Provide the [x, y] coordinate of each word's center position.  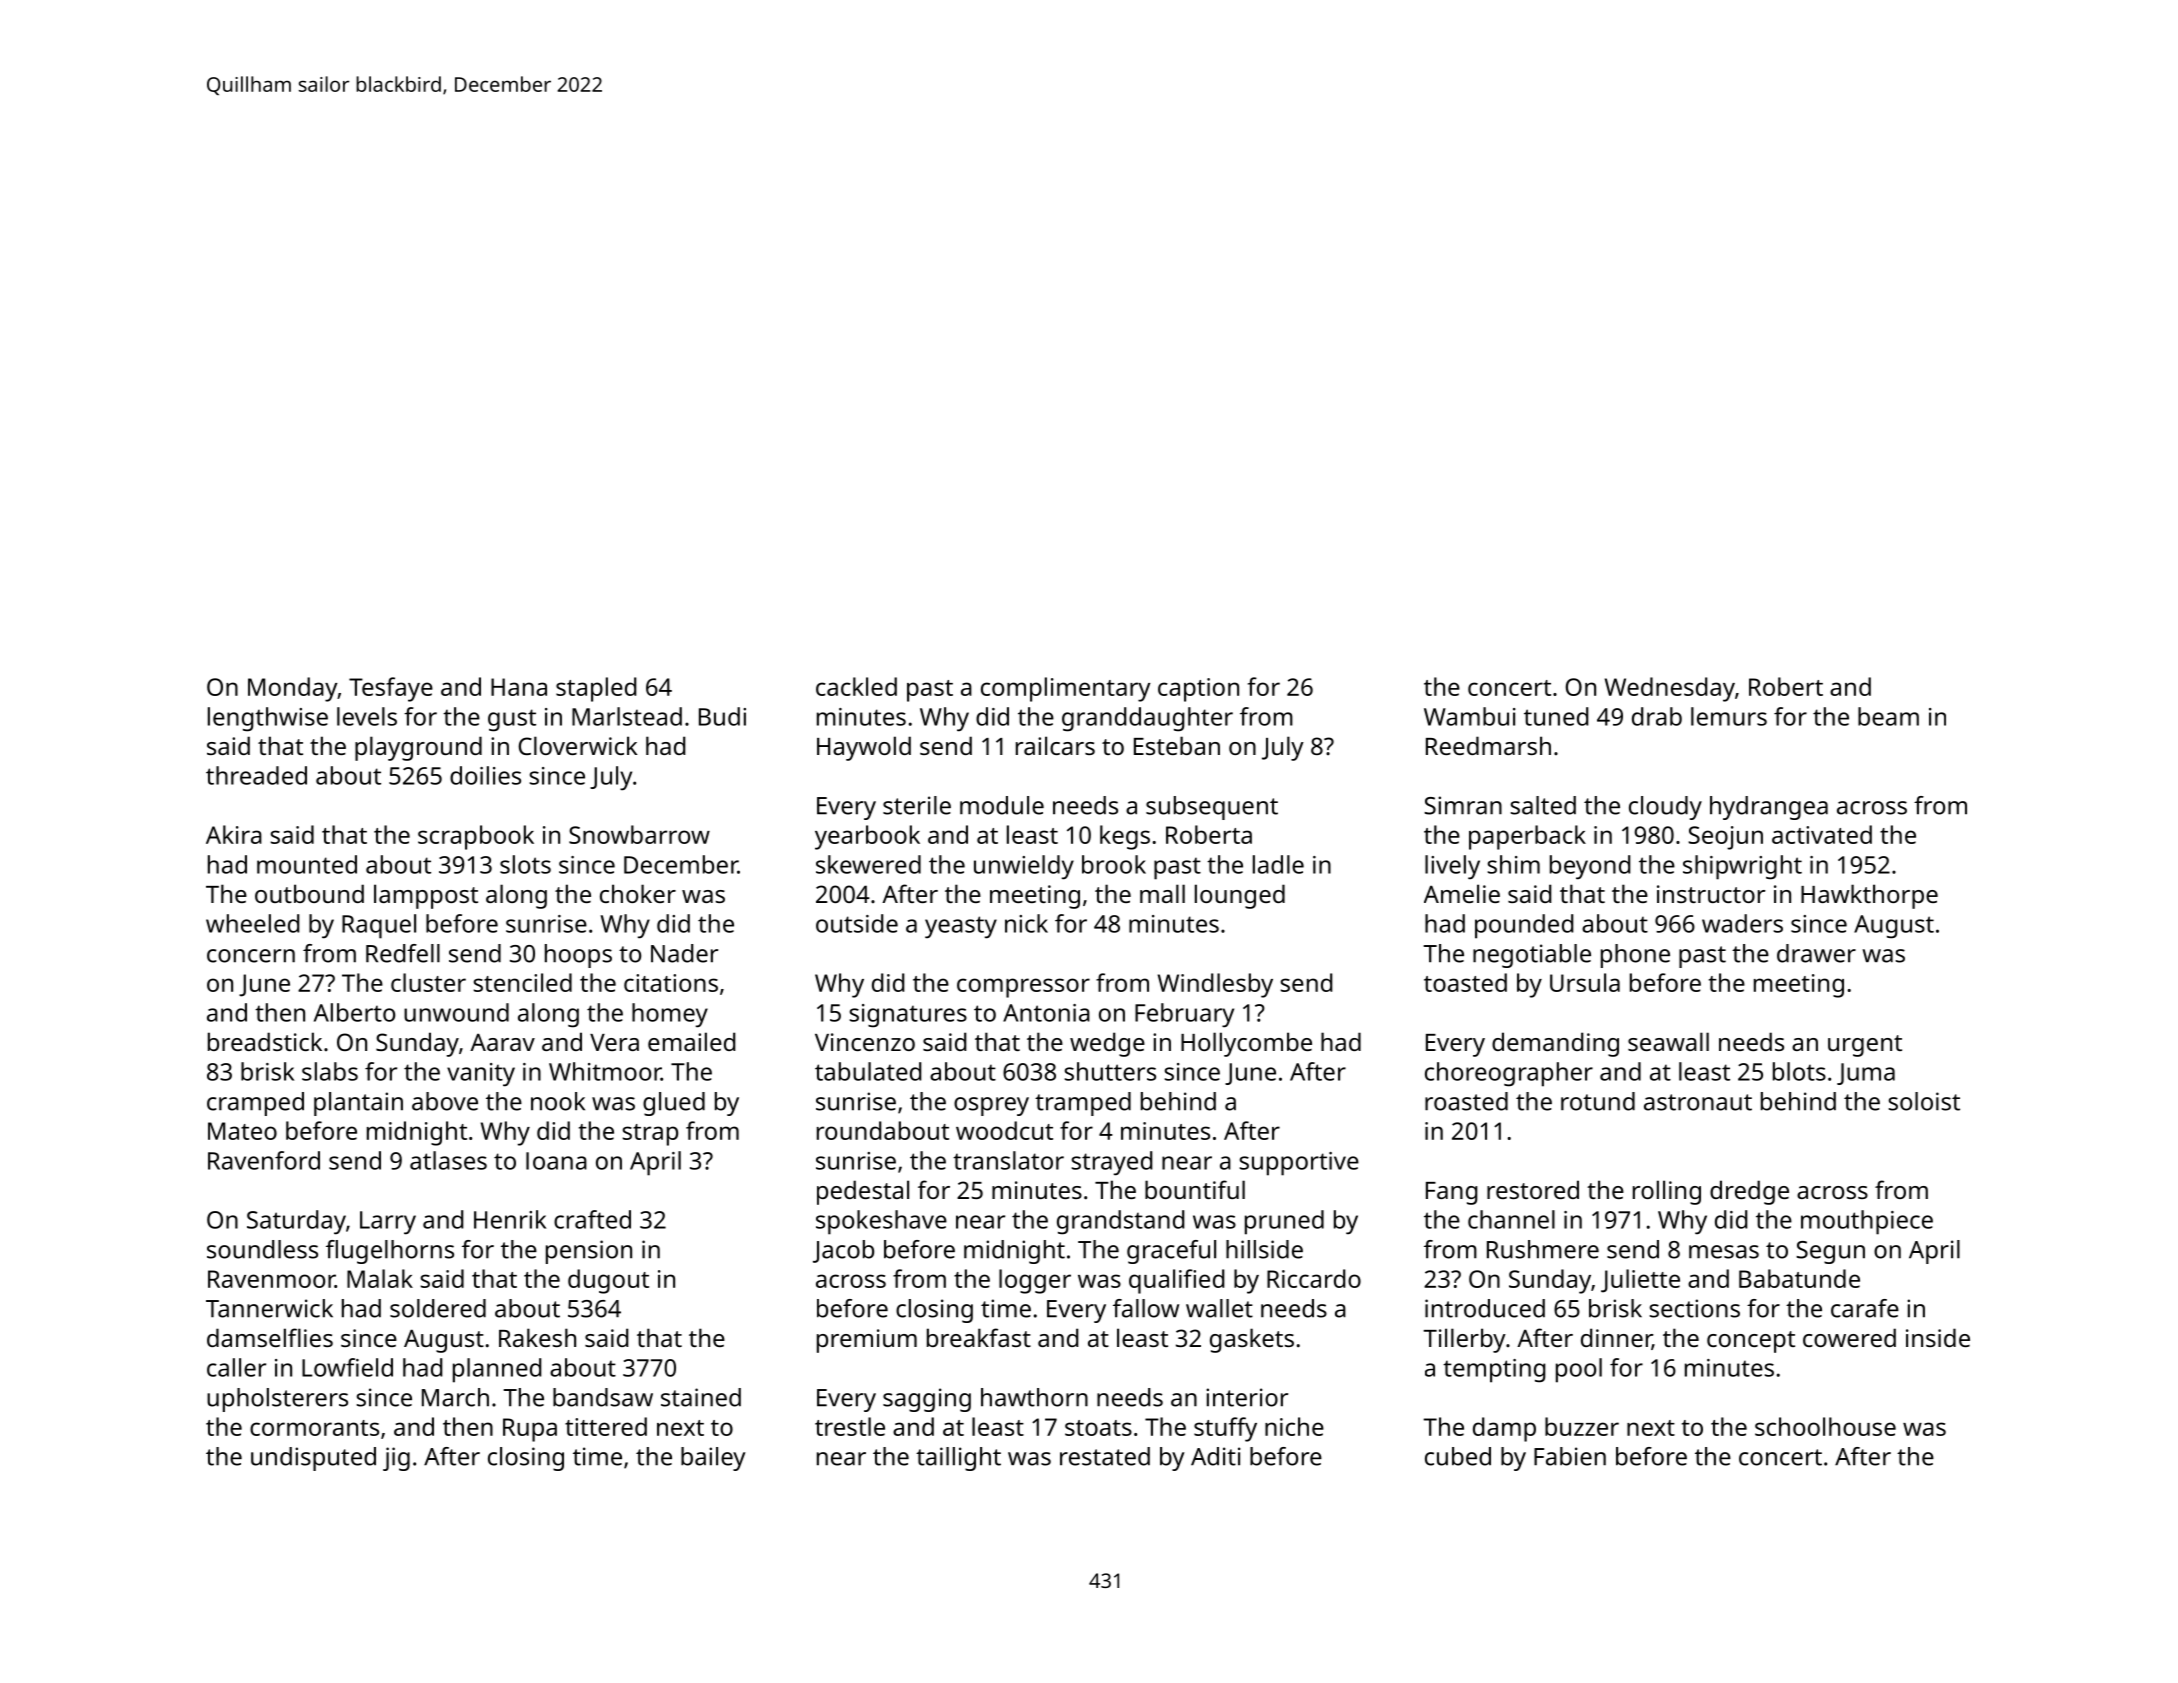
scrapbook [476, 837]
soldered [438, 1308]
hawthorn [1034, 1397]
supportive [1299, 1164]
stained [701, 1397]
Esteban [1177, 745]
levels [367, 716]
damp [1504, 1429]
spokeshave [881, 1222]
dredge [1749, 1192]
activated [1822, 834]
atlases [448, 1160]
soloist [1924, 1101]
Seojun [1725, 838]
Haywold [864, 748]
